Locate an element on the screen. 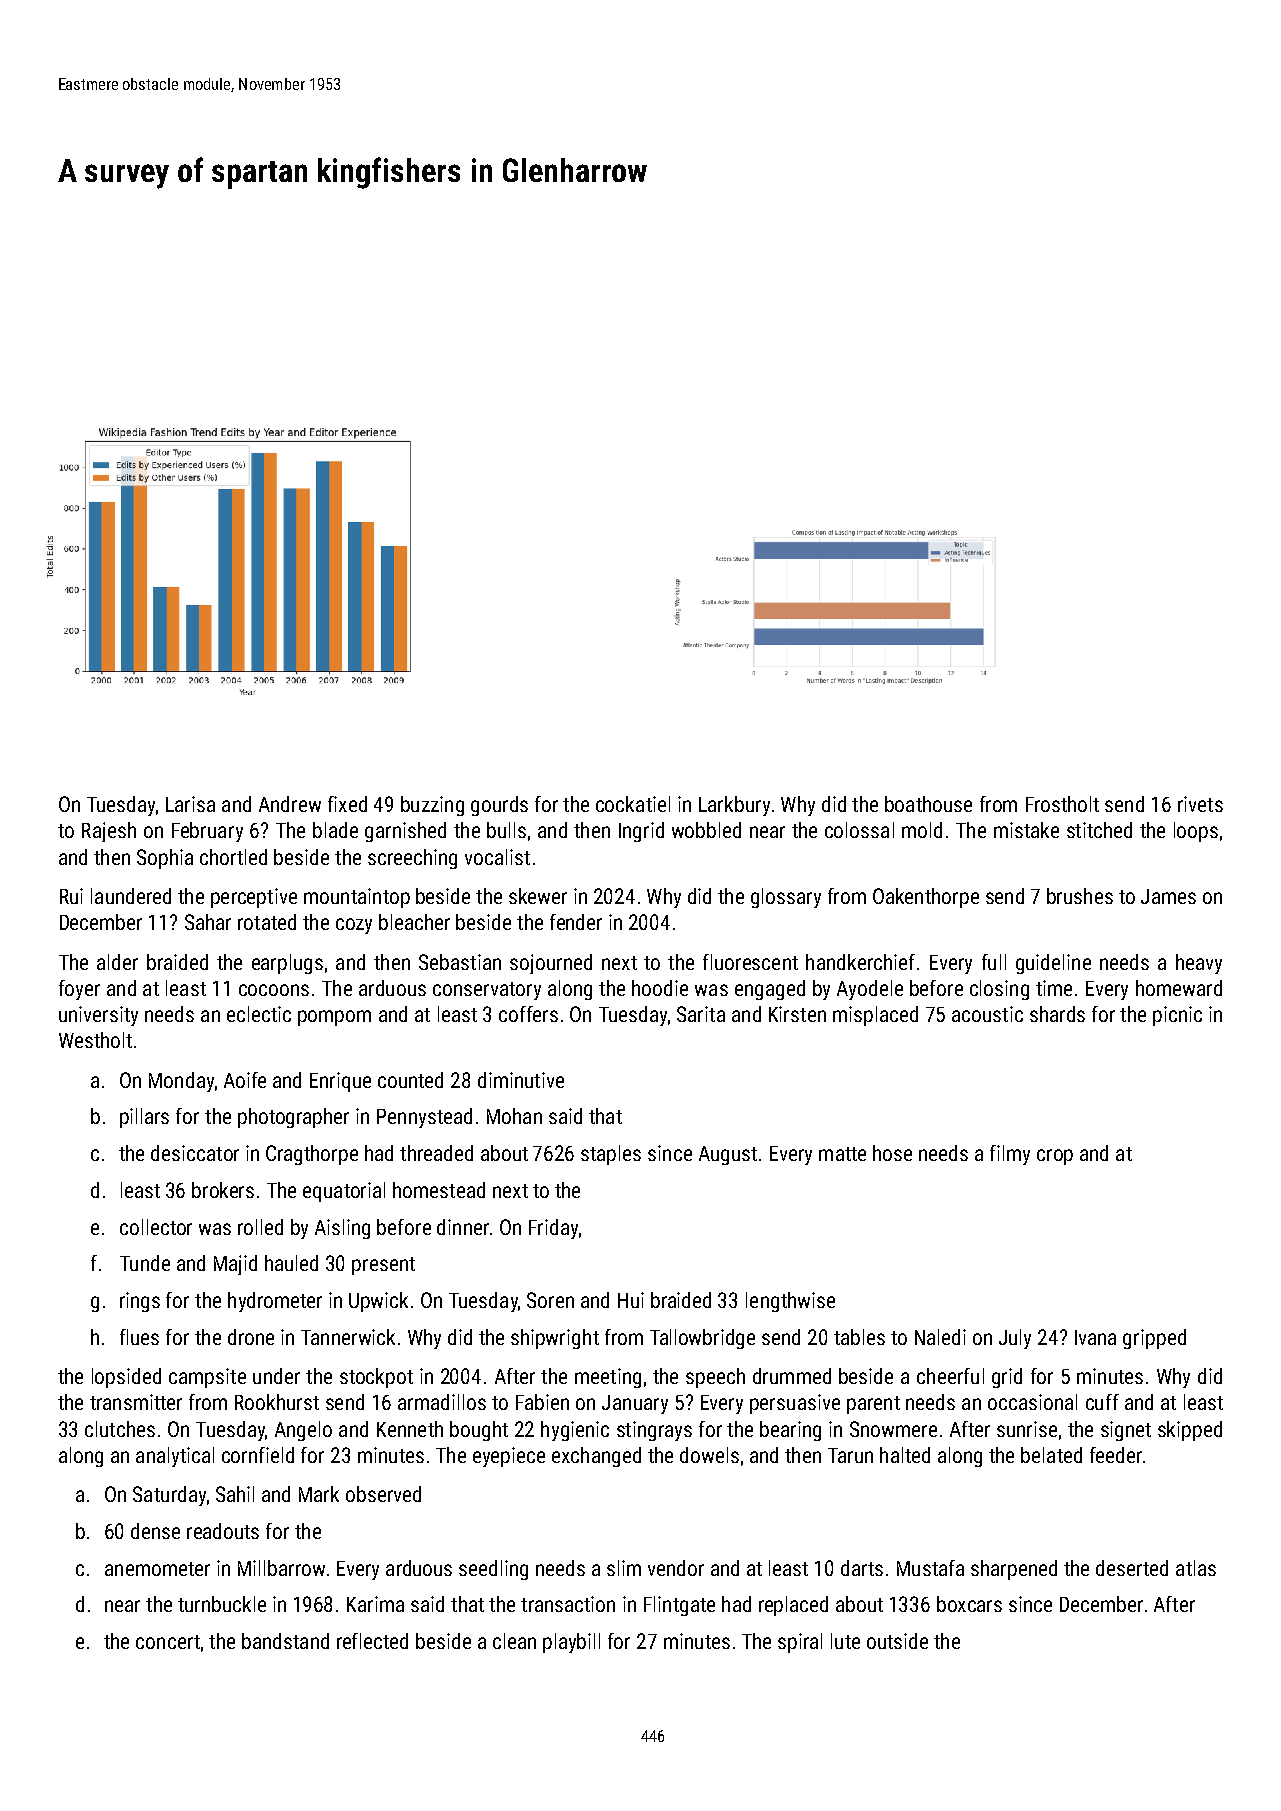 The width and height of the screenshot is (1281, 1811). occasional is located at coordinates (1032, 1402).
